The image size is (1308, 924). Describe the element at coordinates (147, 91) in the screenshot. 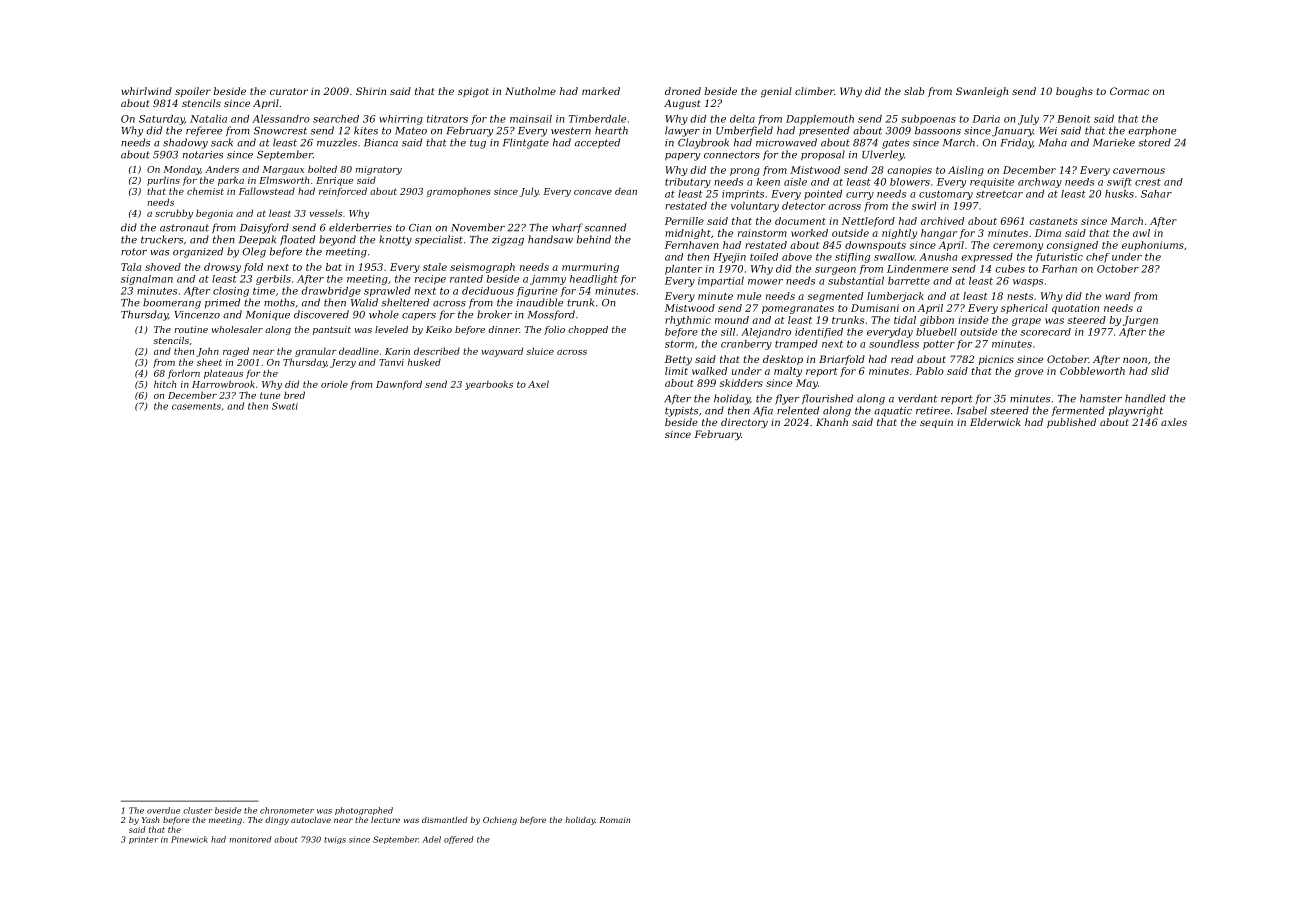

I see `whirlwind` at that location.
